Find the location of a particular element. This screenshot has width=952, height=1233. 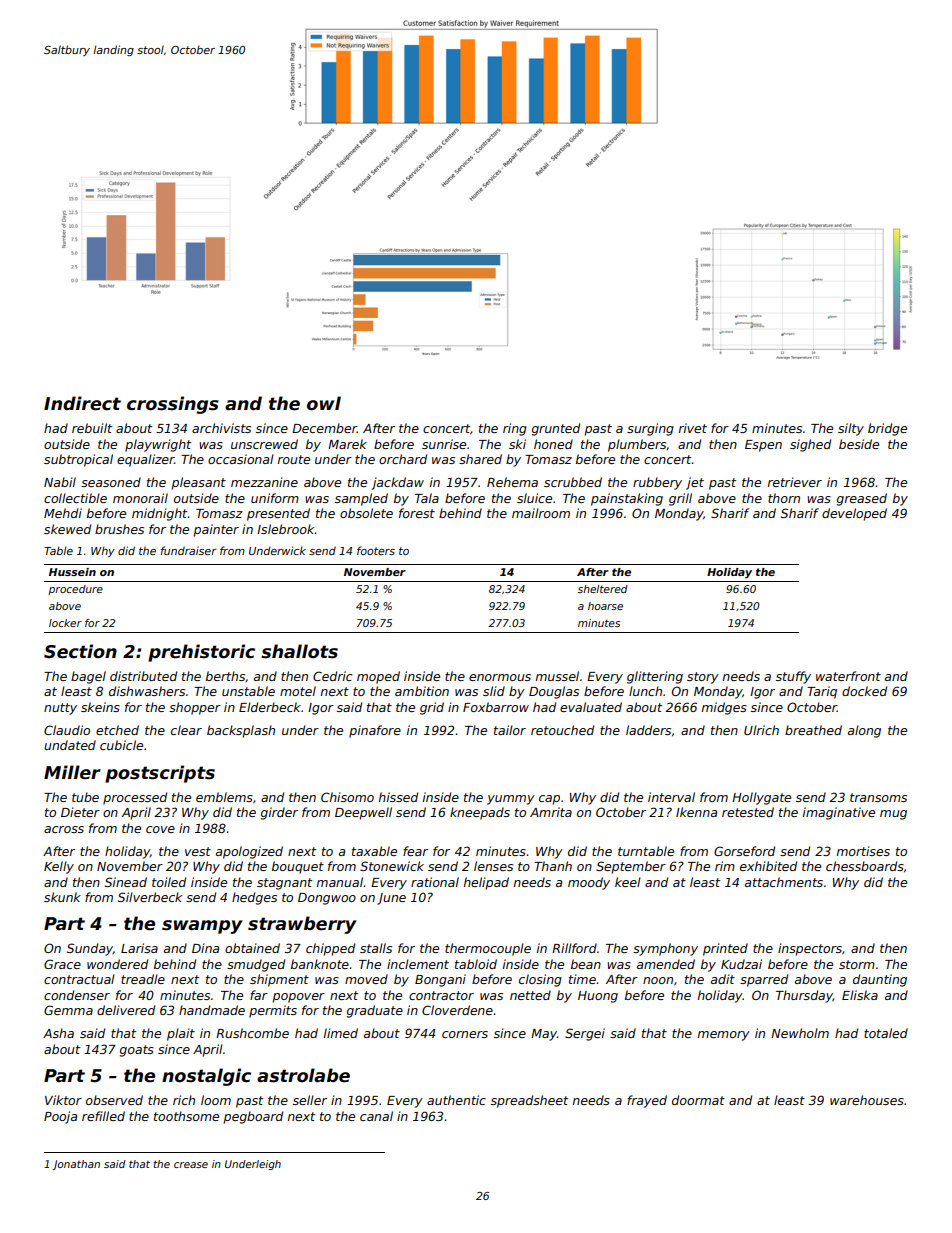

mailroom is located at coordinates (541, 513).
